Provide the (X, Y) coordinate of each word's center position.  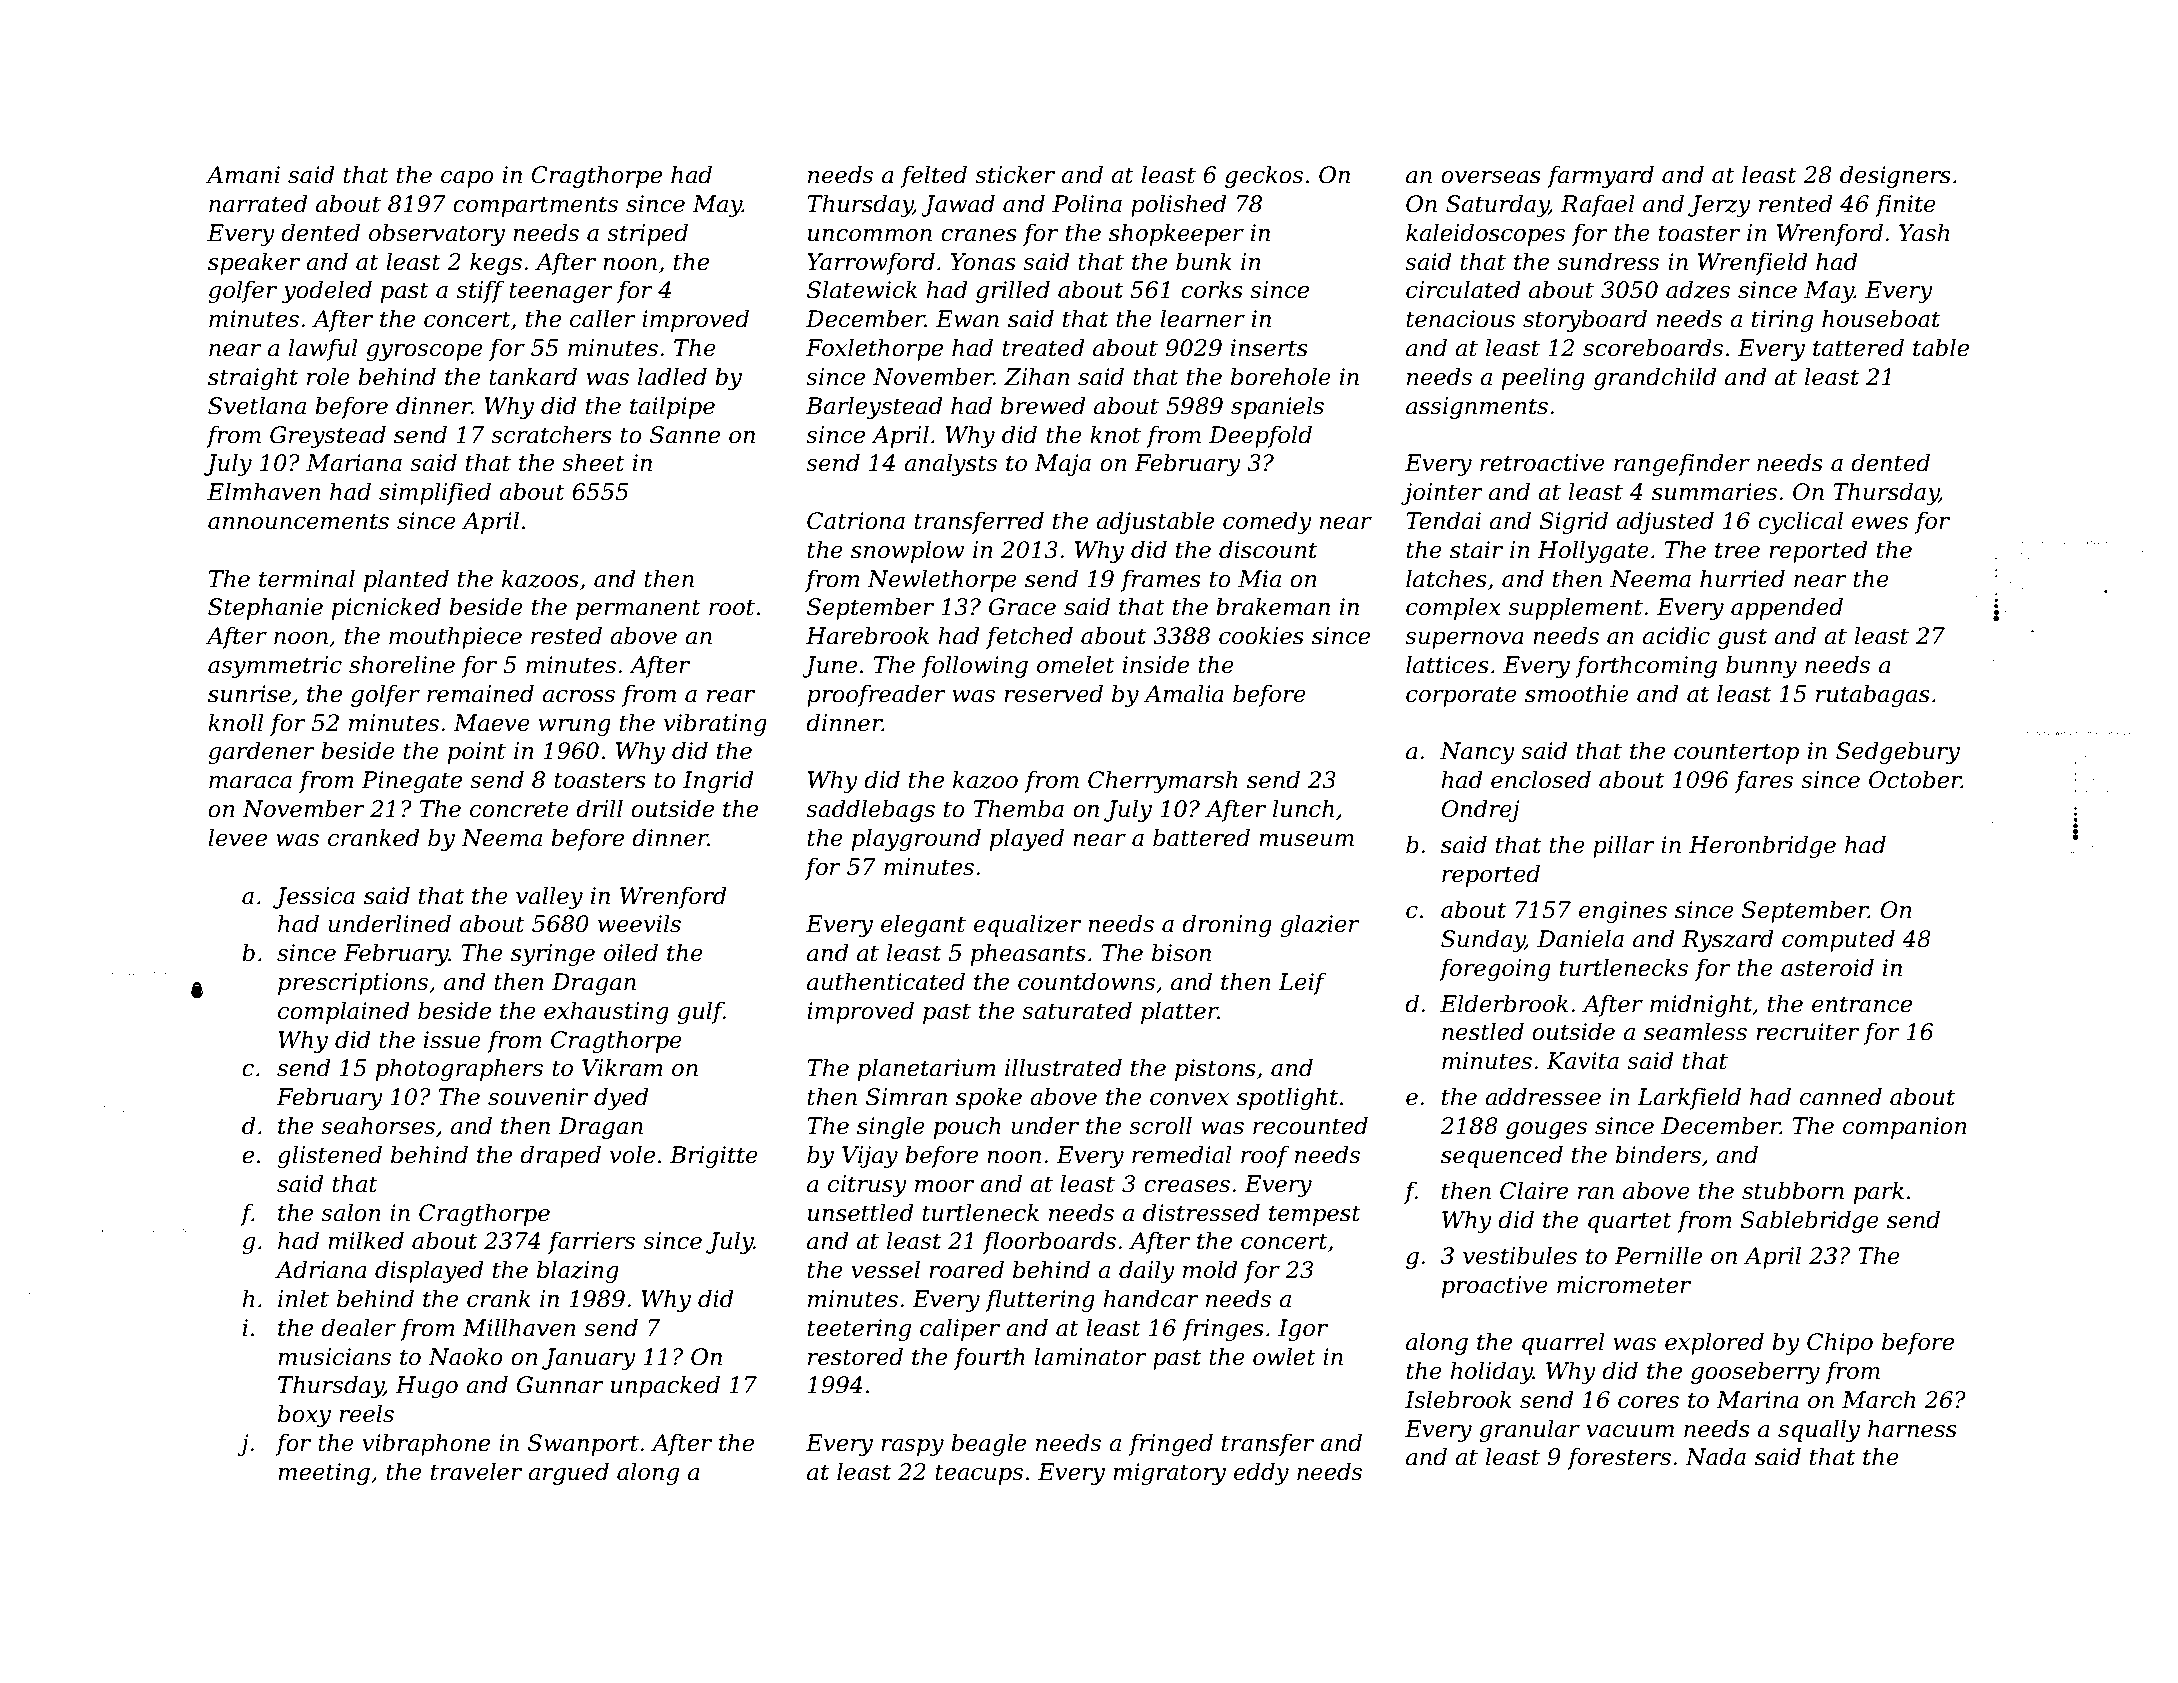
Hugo (426, 1387)
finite (1905, 206)
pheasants (1028, 954)
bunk (1204, 261)
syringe (553, 955)
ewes (1880, 523)
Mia (1259, 579)
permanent (638, 609)
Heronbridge (1762, 846)
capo (467, 179)
